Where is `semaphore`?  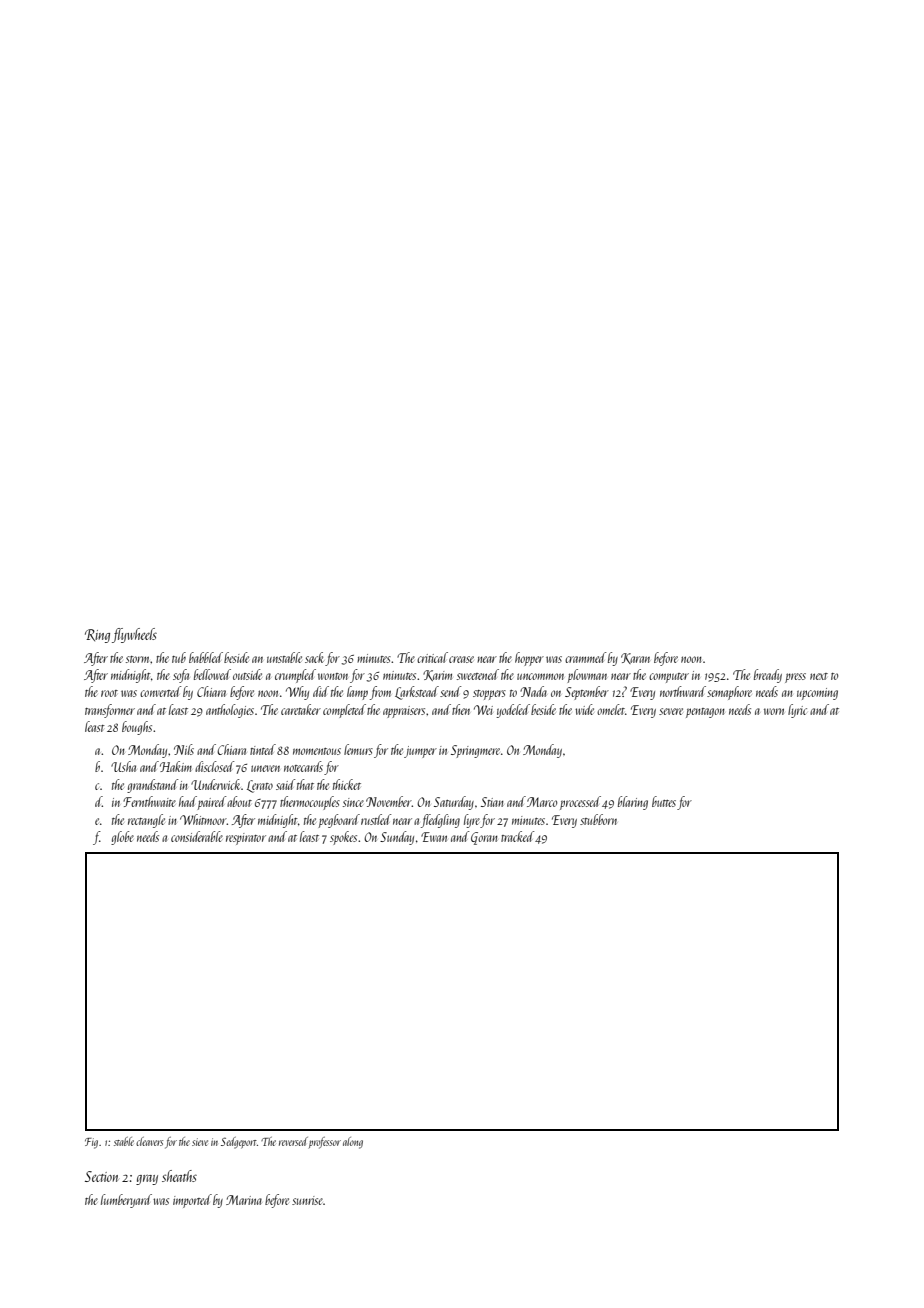
semaphore is located at coordinates (729, 693).
